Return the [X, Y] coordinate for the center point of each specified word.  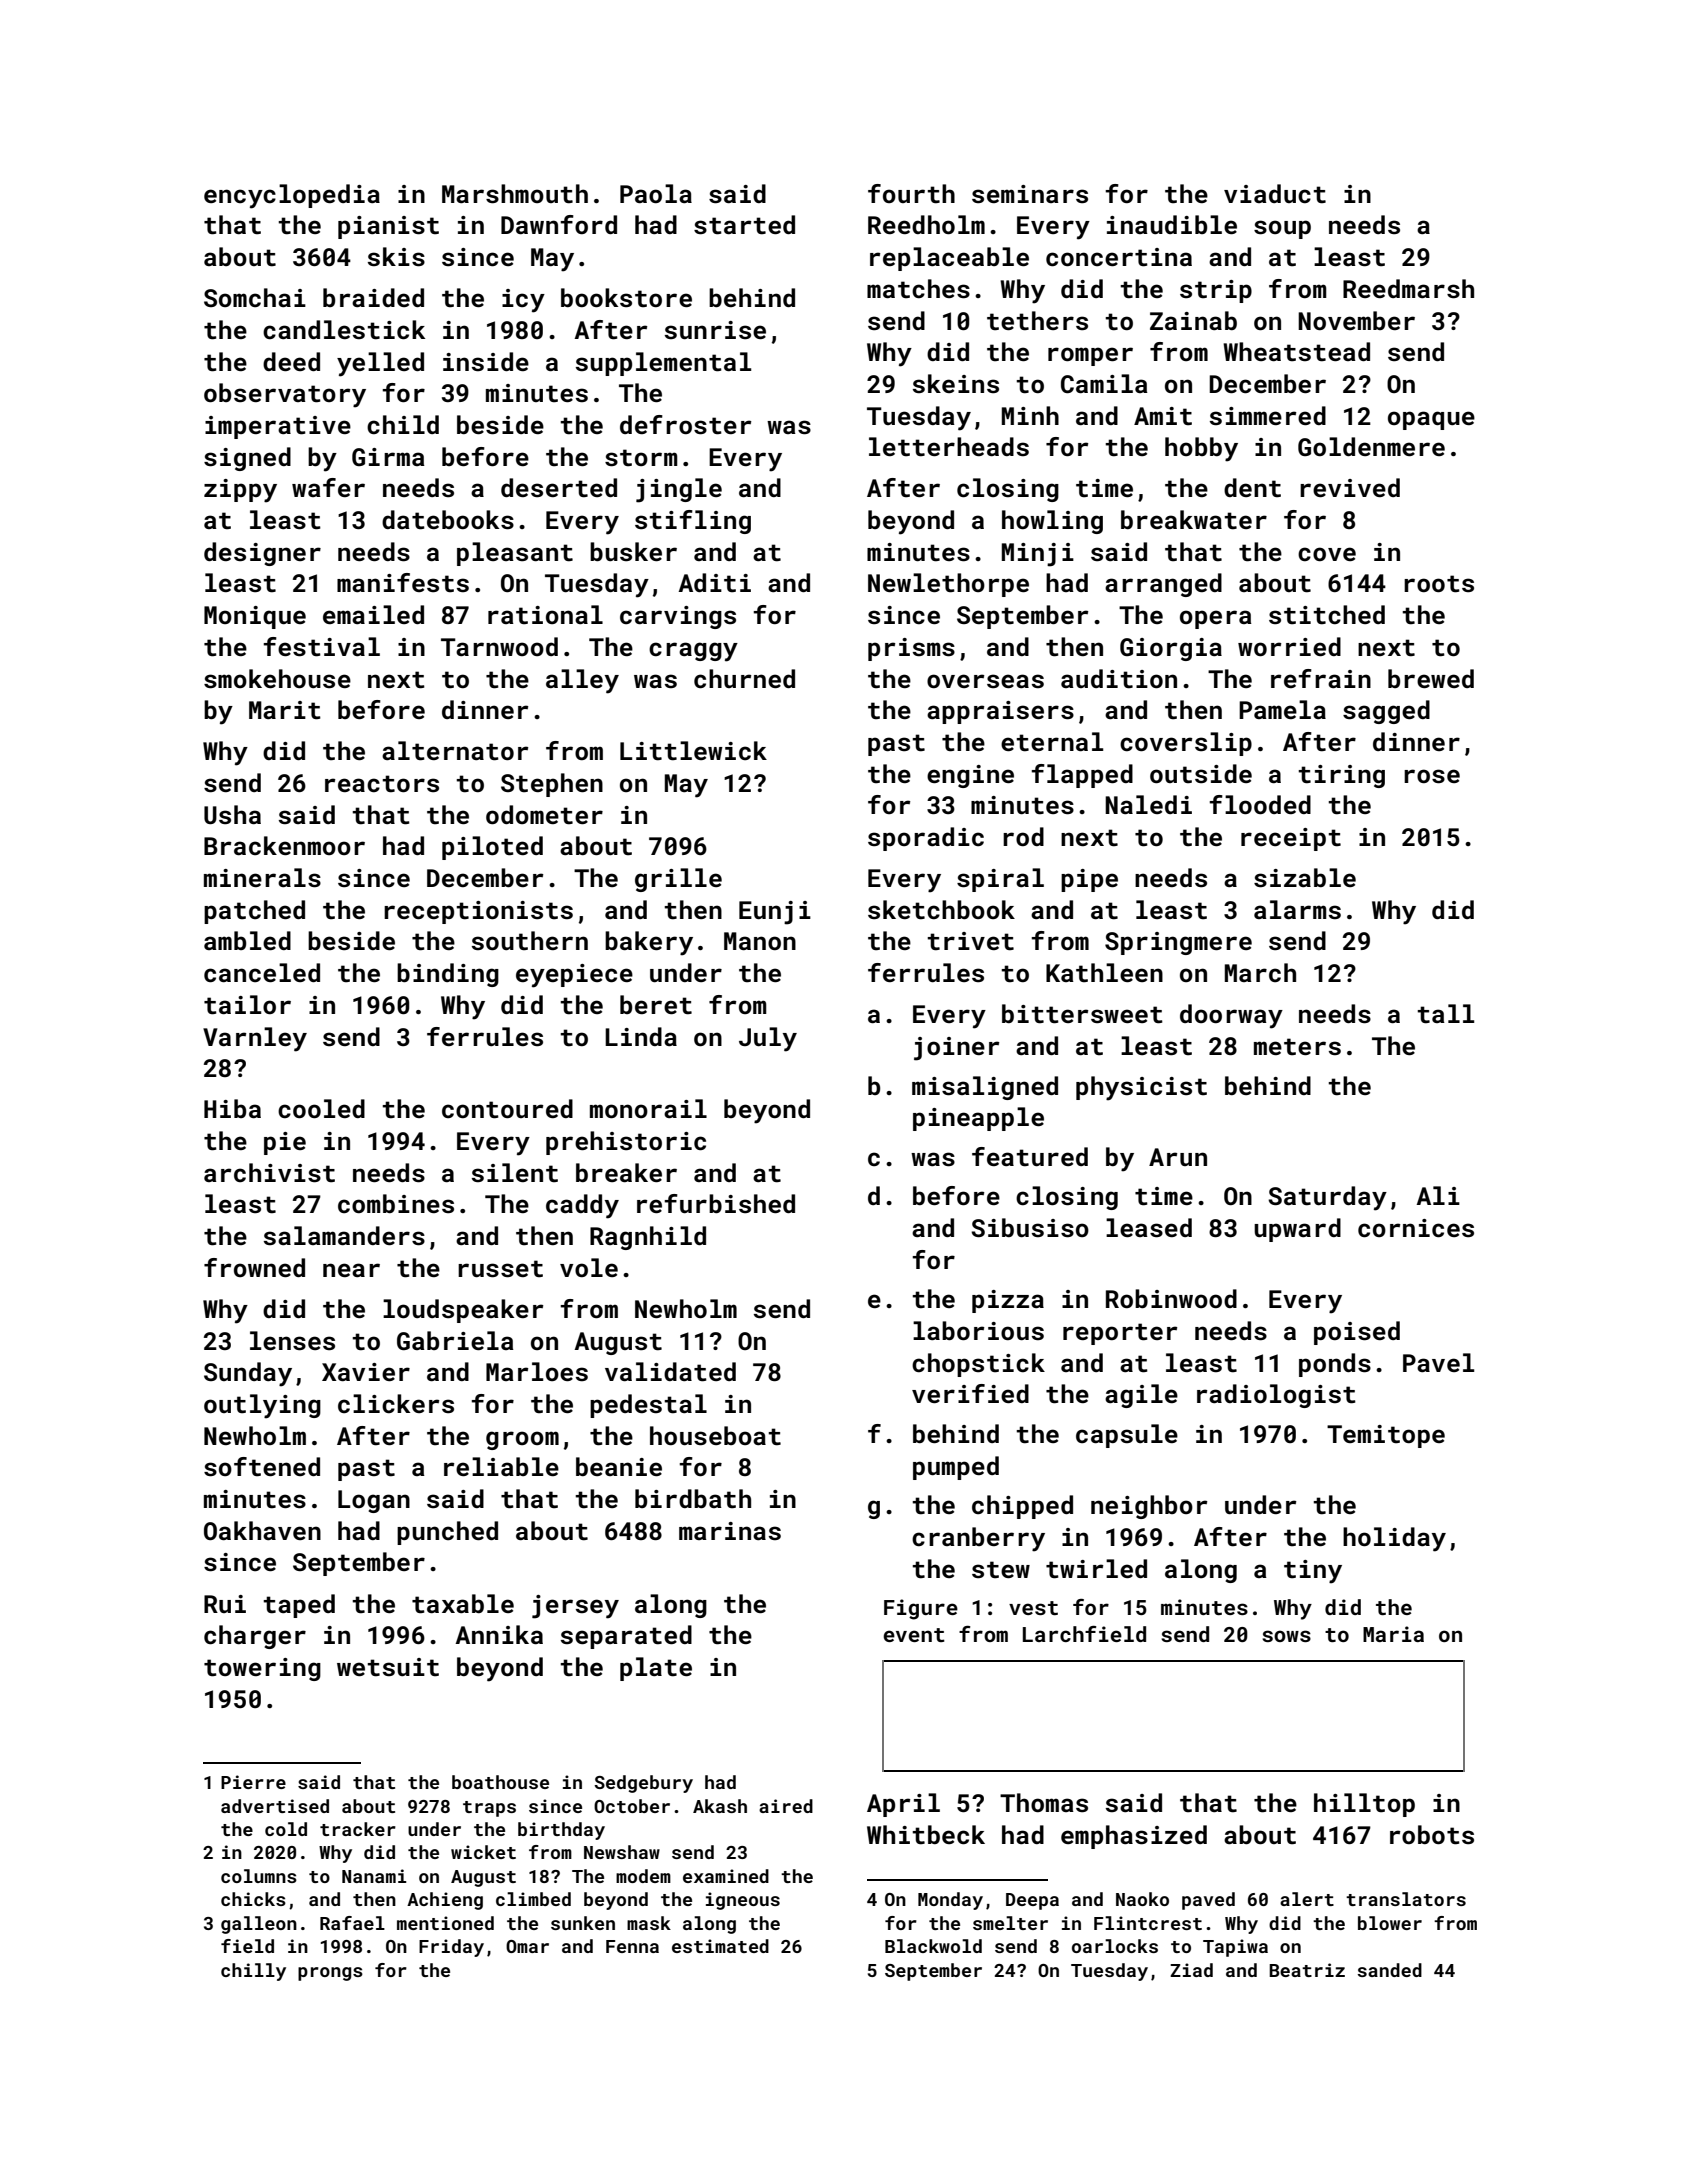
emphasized [1134, 1837]
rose [1432, 776]
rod [1023, 836]
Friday [451, 1948]
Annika [499, 1634]
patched [254, 912]
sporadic [926, 839]
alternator [455, 751]
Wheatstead [1296, 352]
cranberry [978, 1539]
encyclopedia [292, 196]
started [744, 225]
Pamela [1282, 709]
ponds [1335, 1365]
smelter [1010, 1923]
